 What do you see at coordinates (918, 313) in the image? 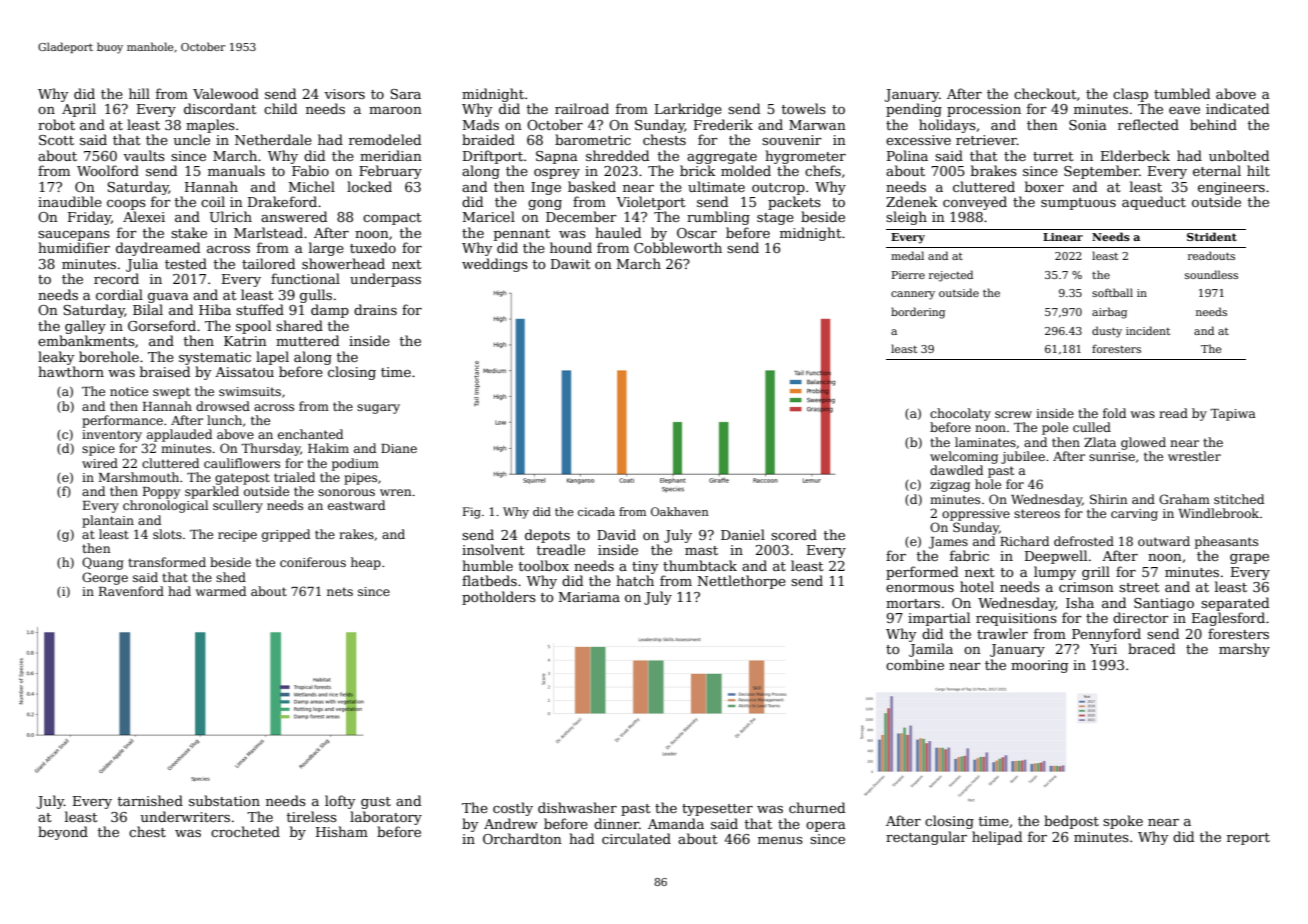
I see `bordering` at bounding box center [918, 313].
